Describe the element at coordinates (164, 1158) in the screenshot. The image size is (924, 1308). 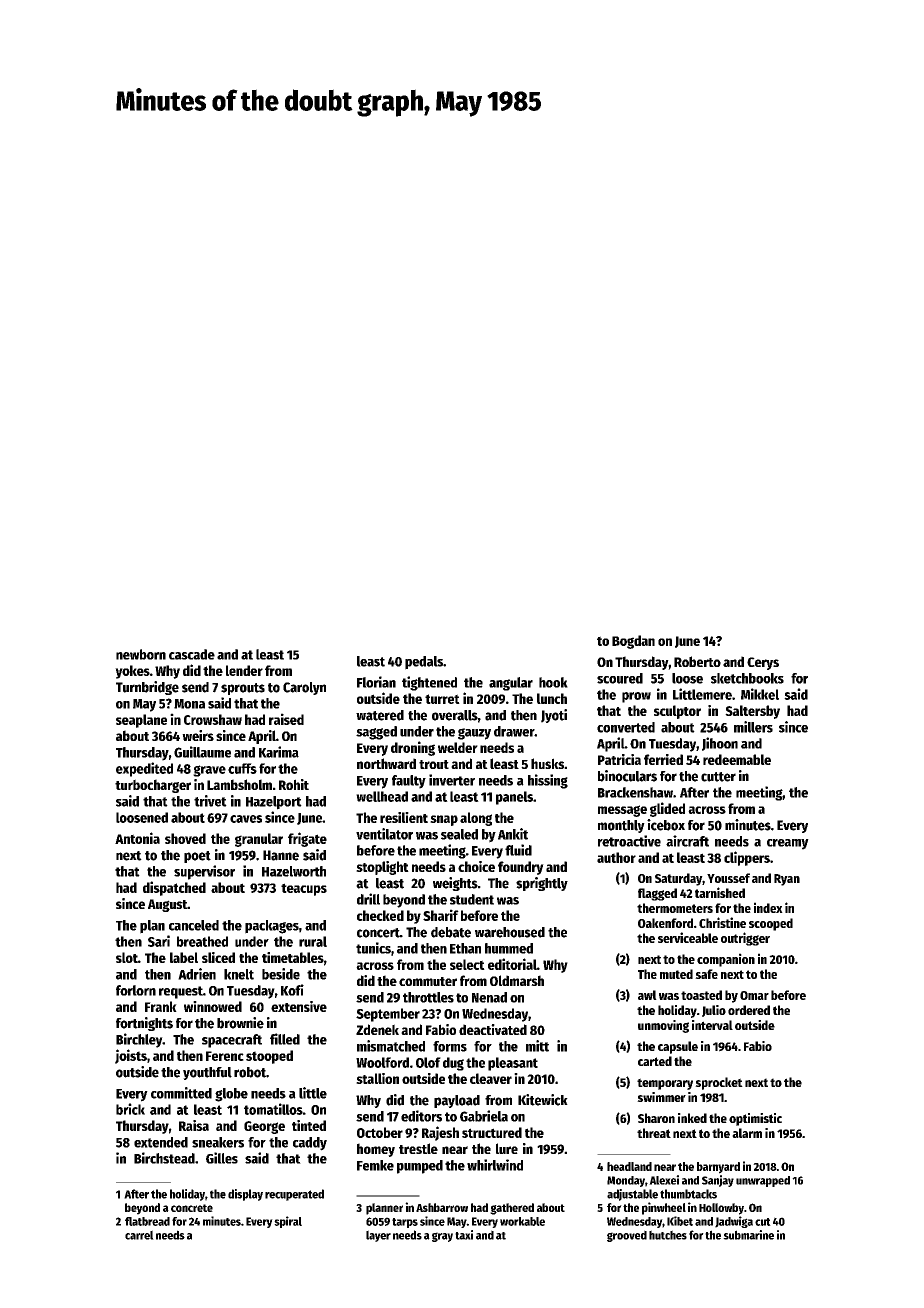
I see `Birchstead` at that location.
